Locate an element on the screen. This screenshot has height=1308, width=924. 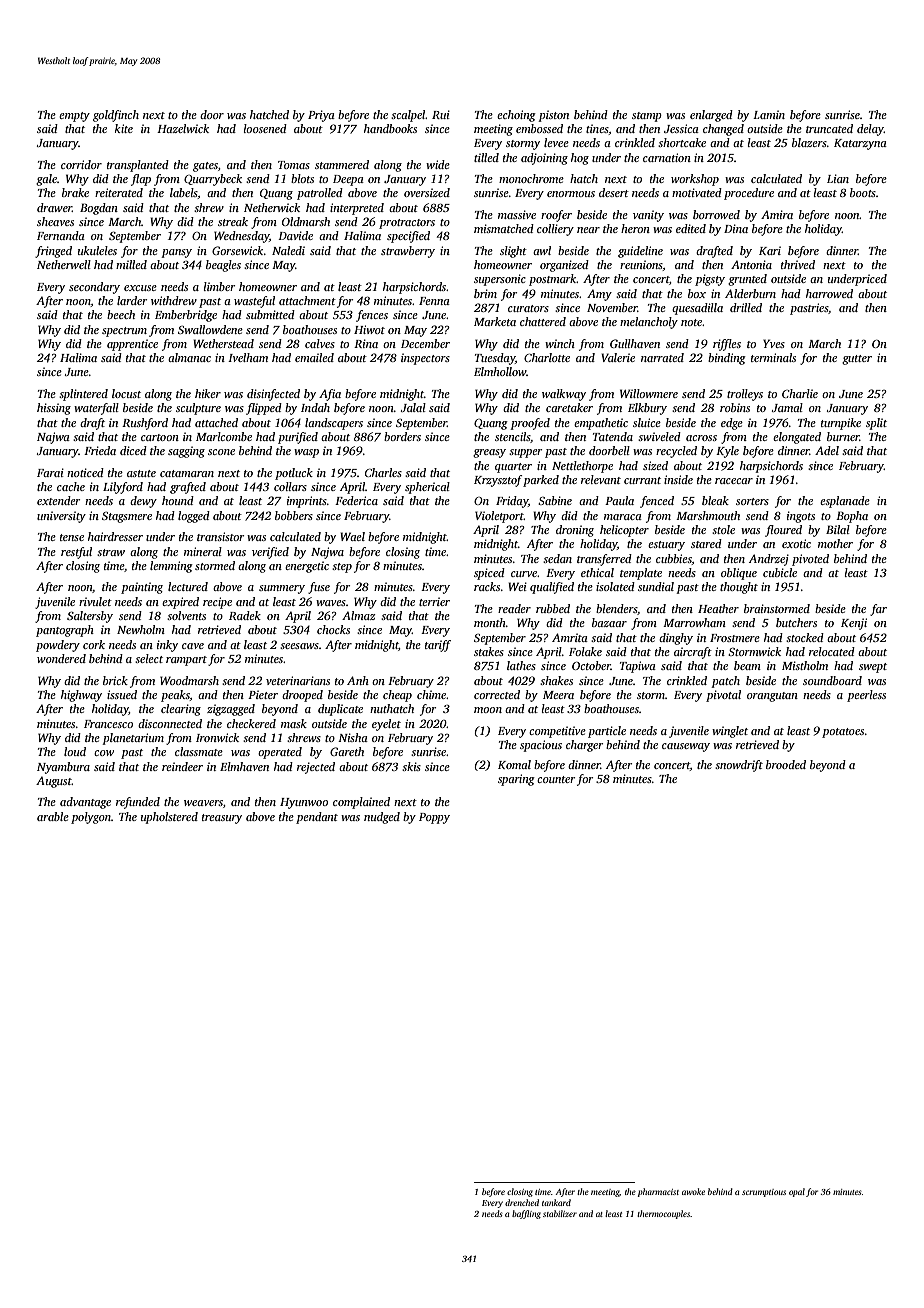
snowdrift is located at coordinates (739, 766).
